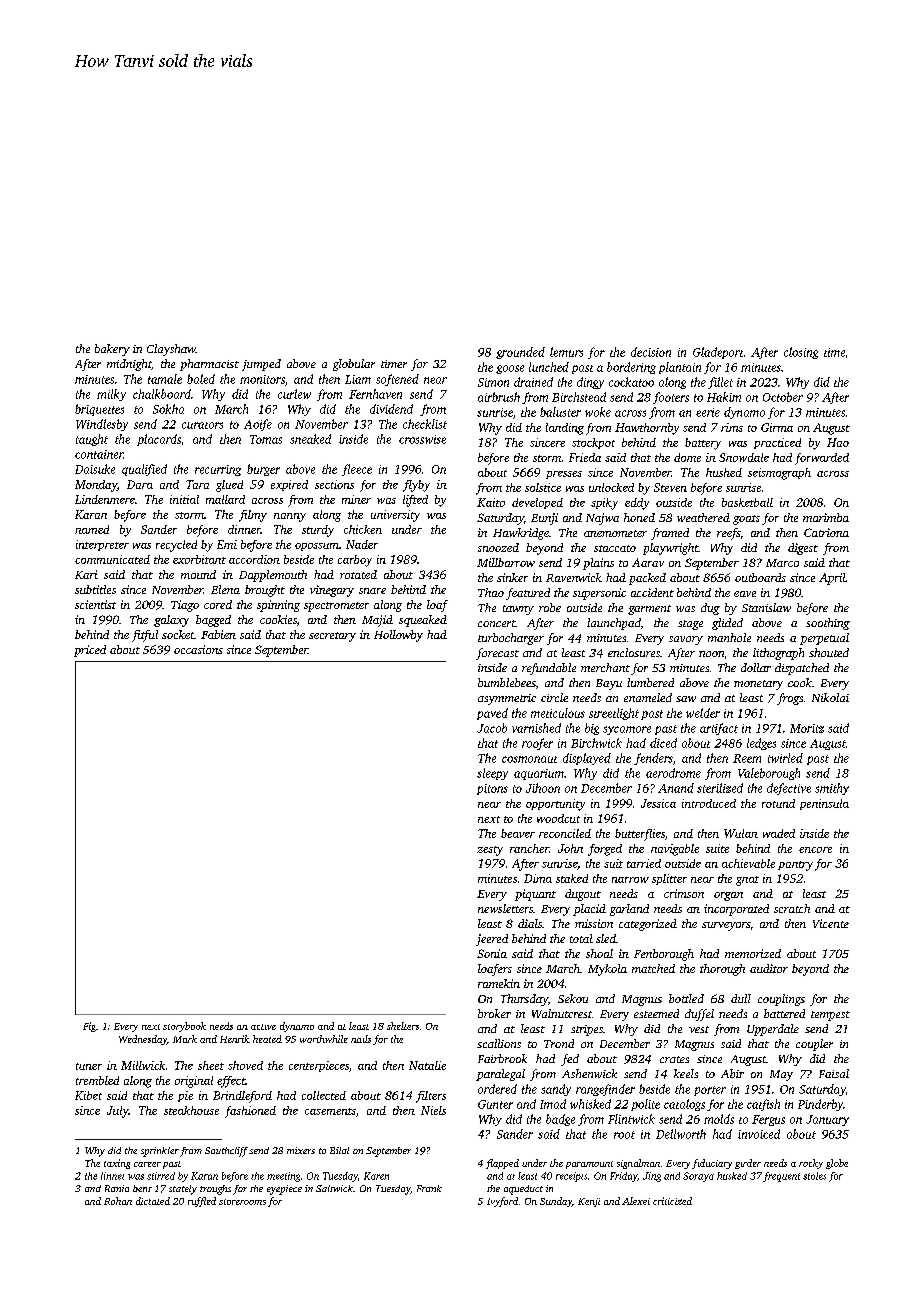 The width and height of the image is (924, 1308). Describe the element at coordinates (153, 1201) in the image. I see `dictated` at that location.
